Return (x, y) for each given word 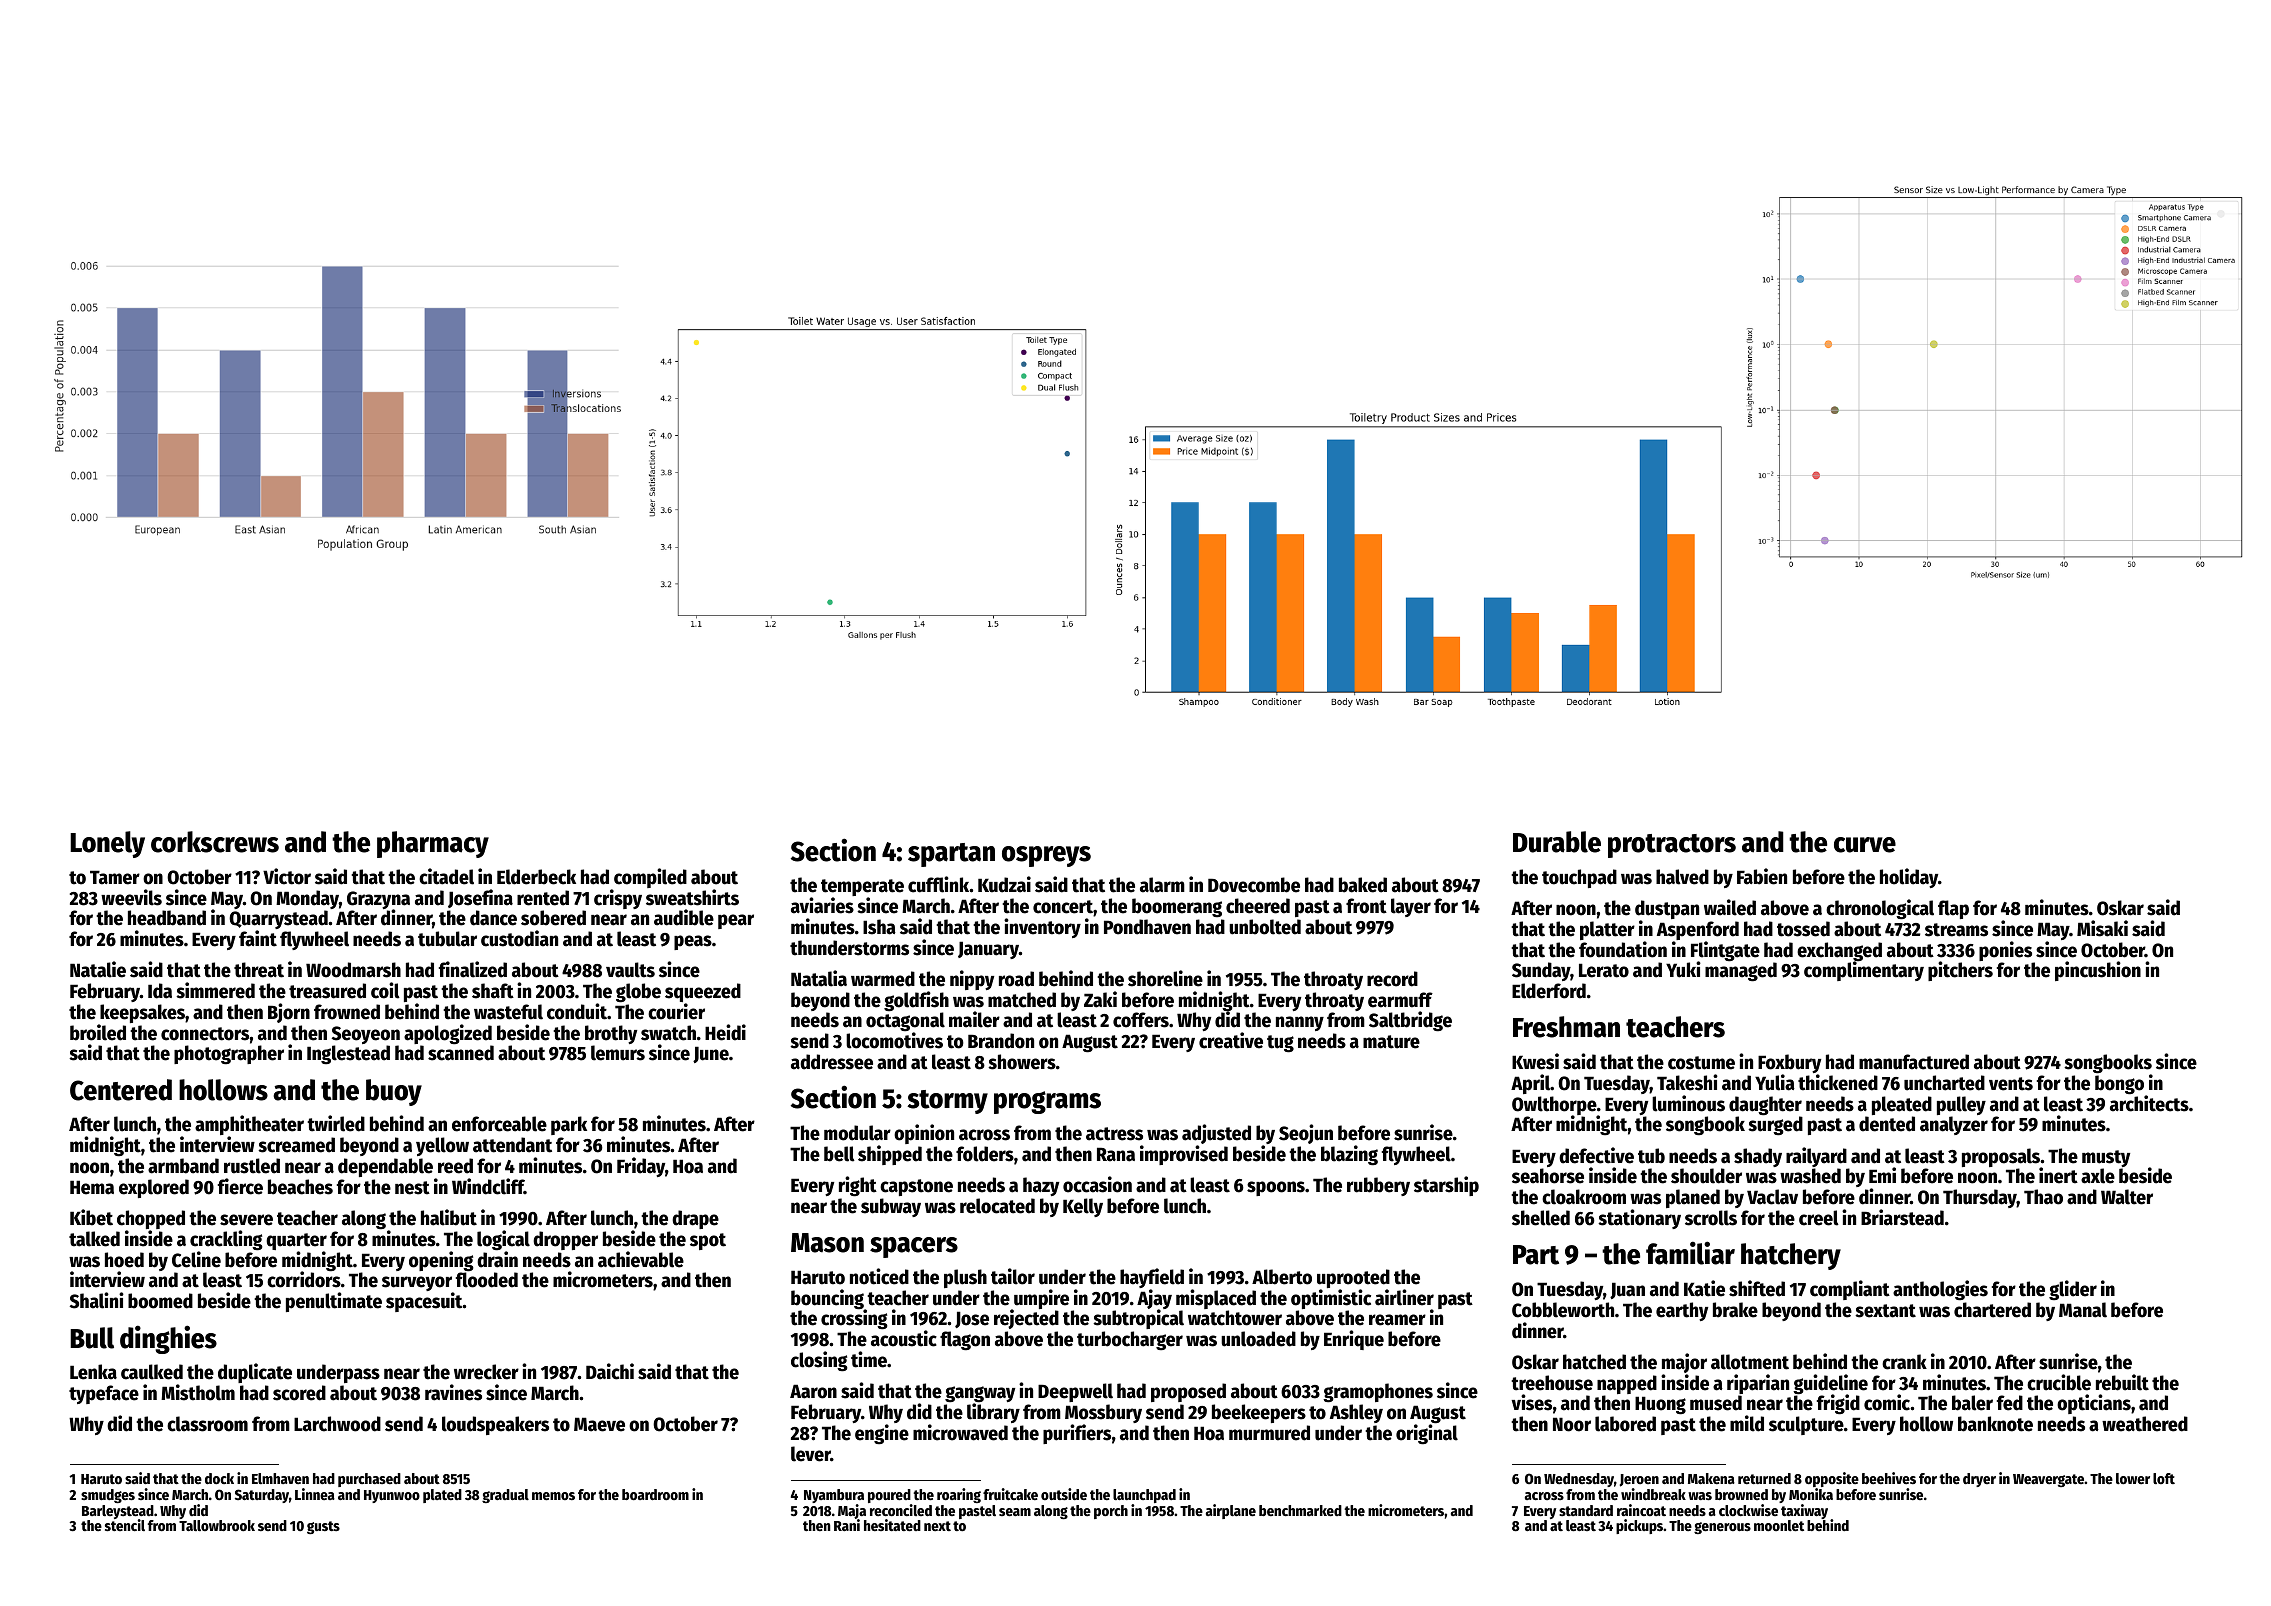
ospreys (1046, 856)
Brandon (1001, 1041)
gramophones (1378, 1393)
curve (1865, 845)
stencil (125, 1525)
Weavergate (2048, 1480)
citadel (446, 876)
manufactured (1914, 1062)
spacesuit (424, 1302)
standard (1586, 1510)
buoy (394, 1092)
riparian (1758, 1384)
